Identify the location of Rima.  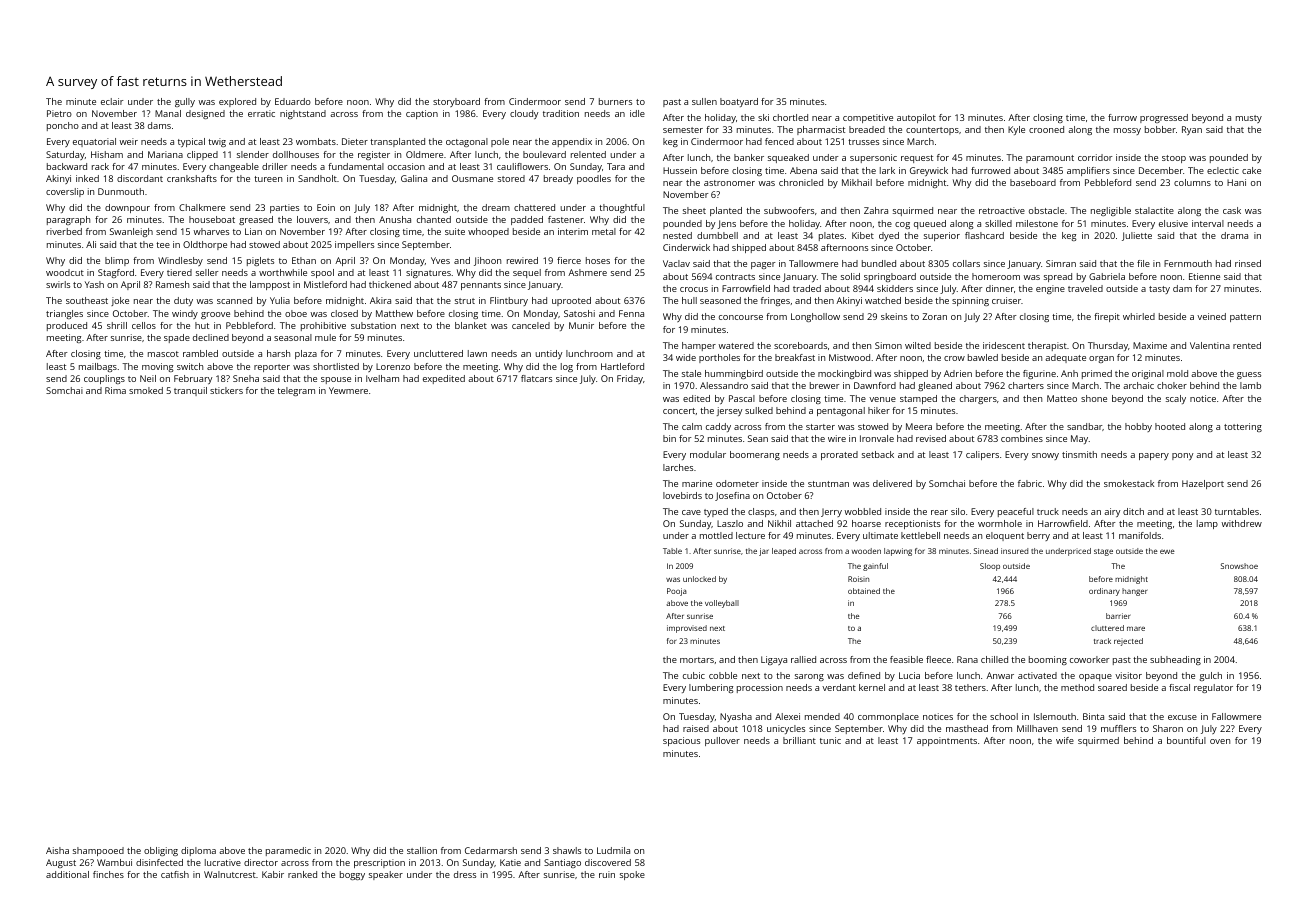
(115, 390).
